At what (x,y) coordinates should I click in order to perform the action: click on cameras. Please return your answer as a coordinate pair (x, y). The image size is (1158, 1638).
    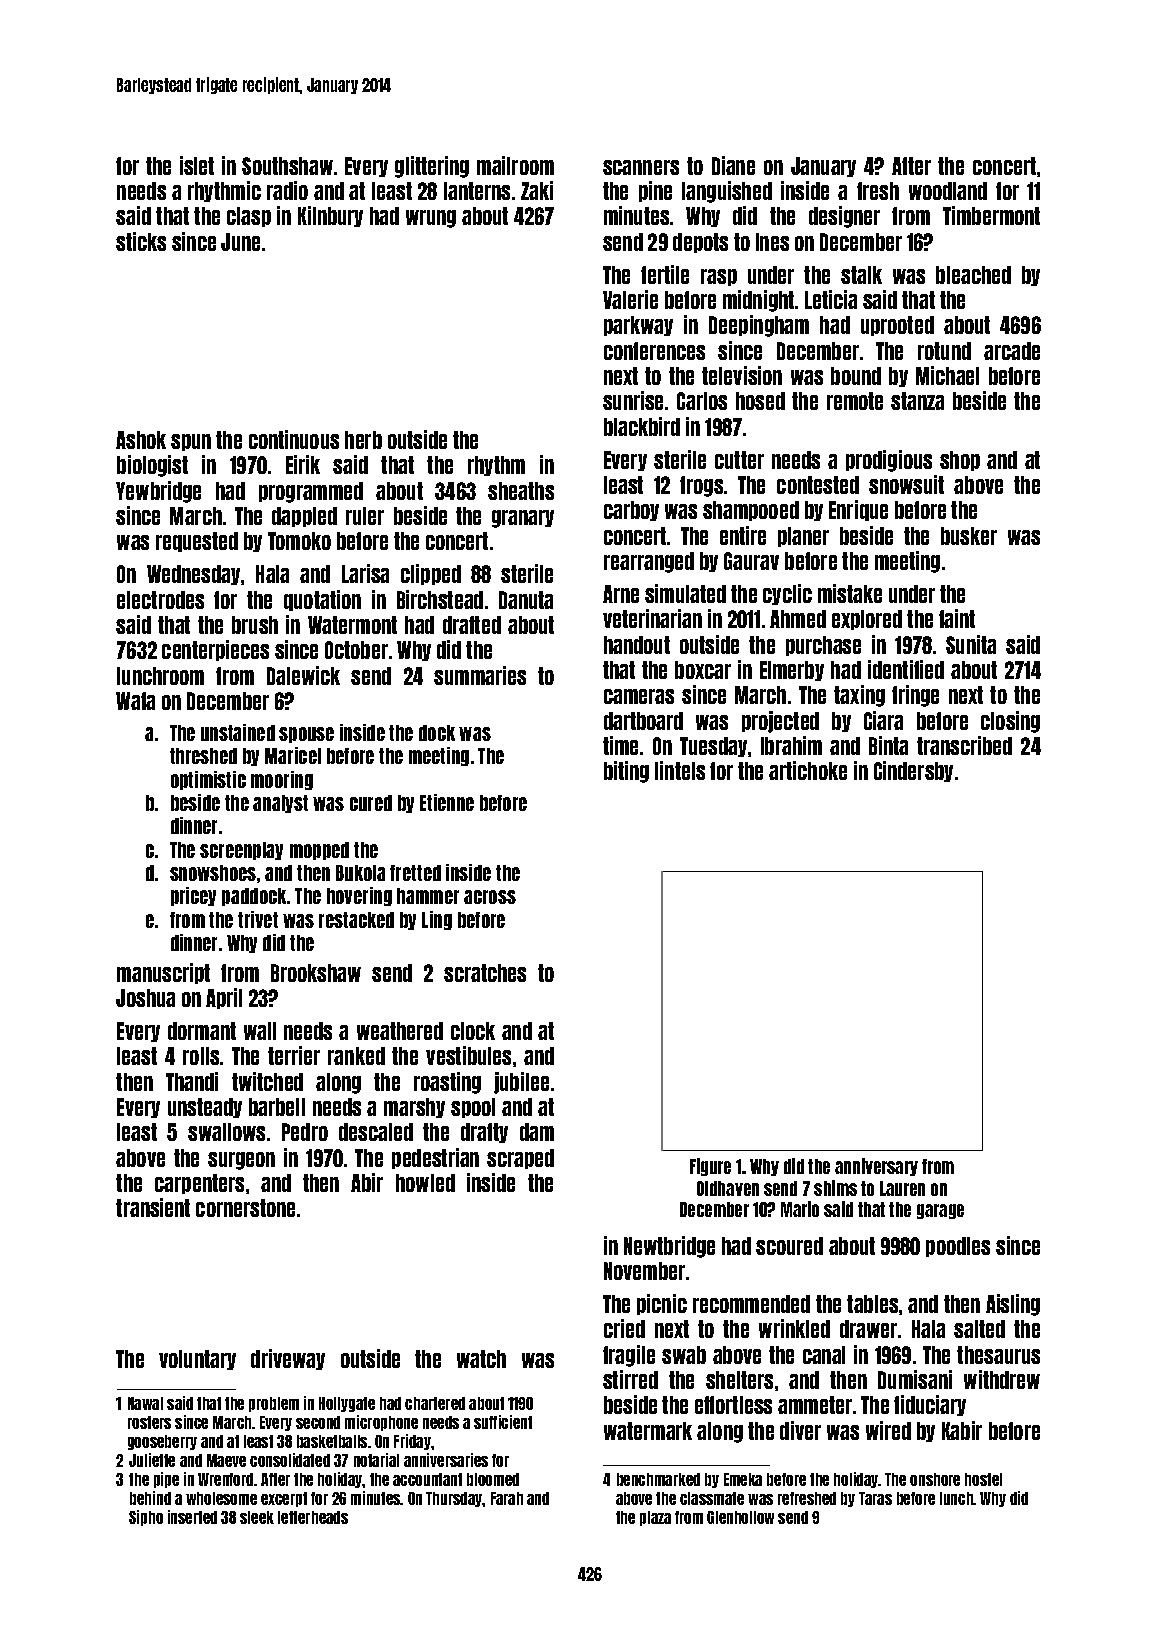
    Looking at the image, I should click on (639, 696).
